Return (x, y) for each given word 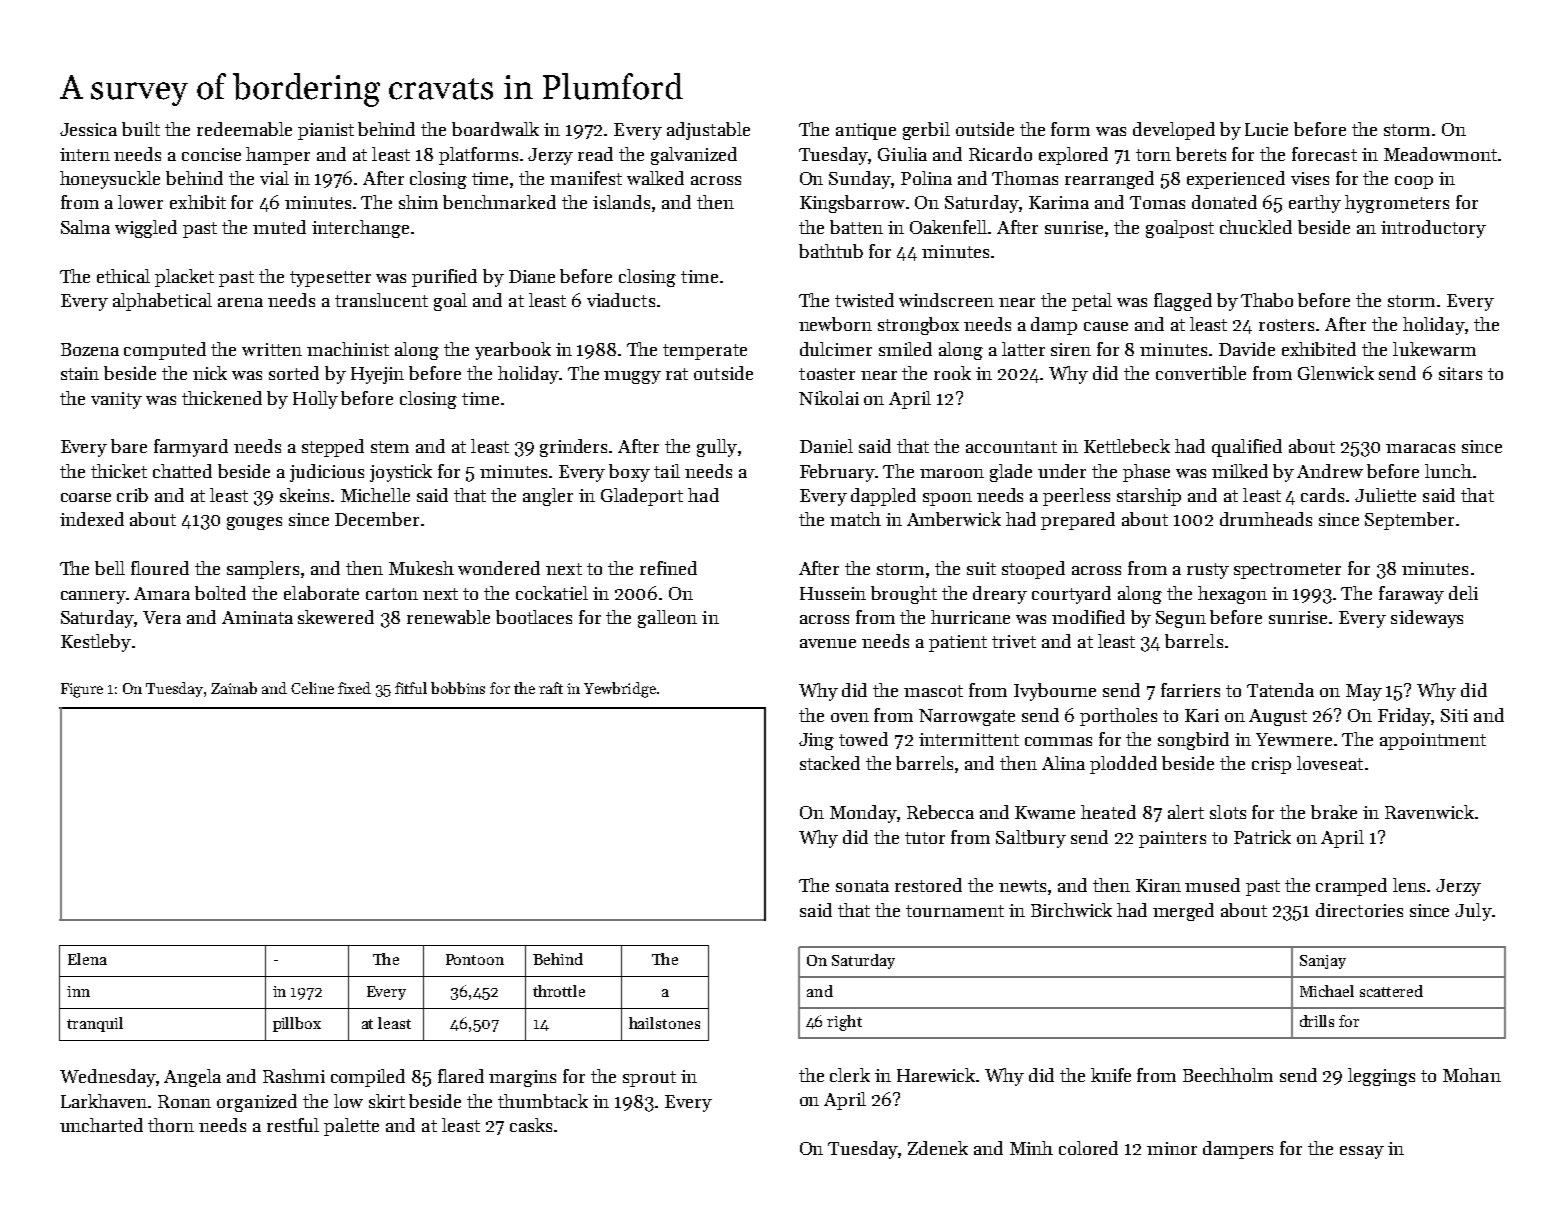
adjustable (708, 131)
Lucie (1266, 129)
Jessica (88, 129)
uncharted (101, 1125)
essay (1362, 1152)
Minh (1031, 1148)
